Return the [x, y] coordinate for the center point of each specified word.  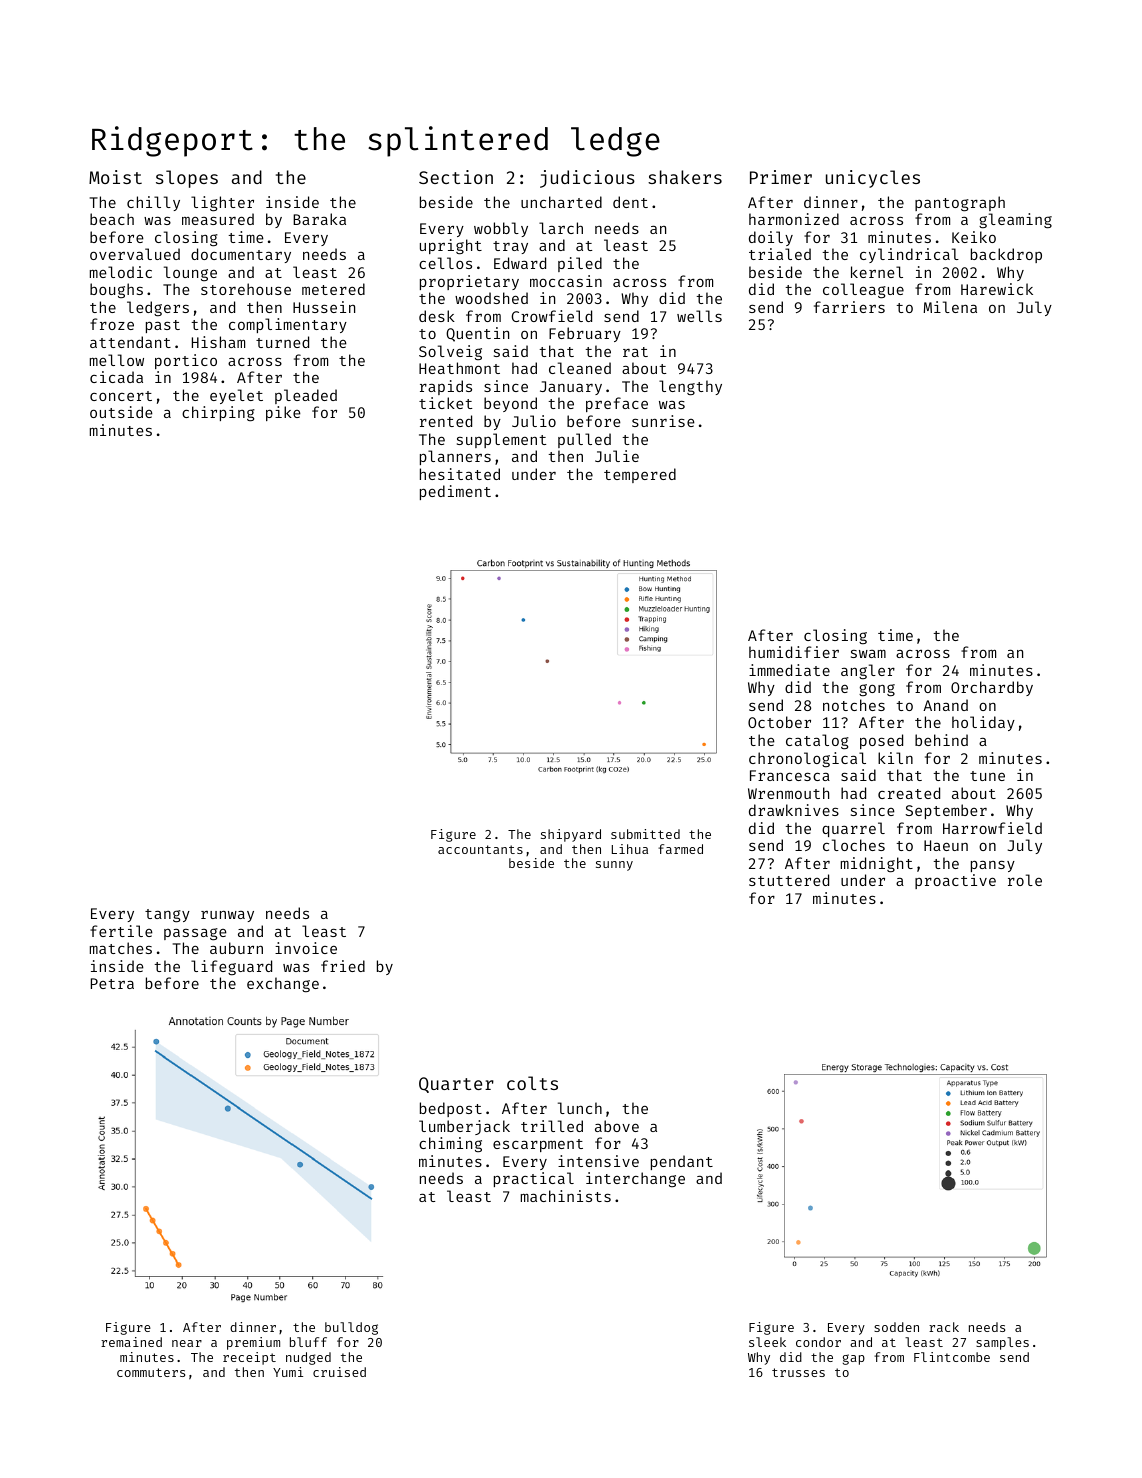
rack [944, 1327]
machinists [566, 1196]
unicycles [873, 179]
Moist [115, 177]
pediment [455, 492]
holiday [983, 723]
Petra [112, 983]
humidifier [794, 652]
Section [456, 177]
